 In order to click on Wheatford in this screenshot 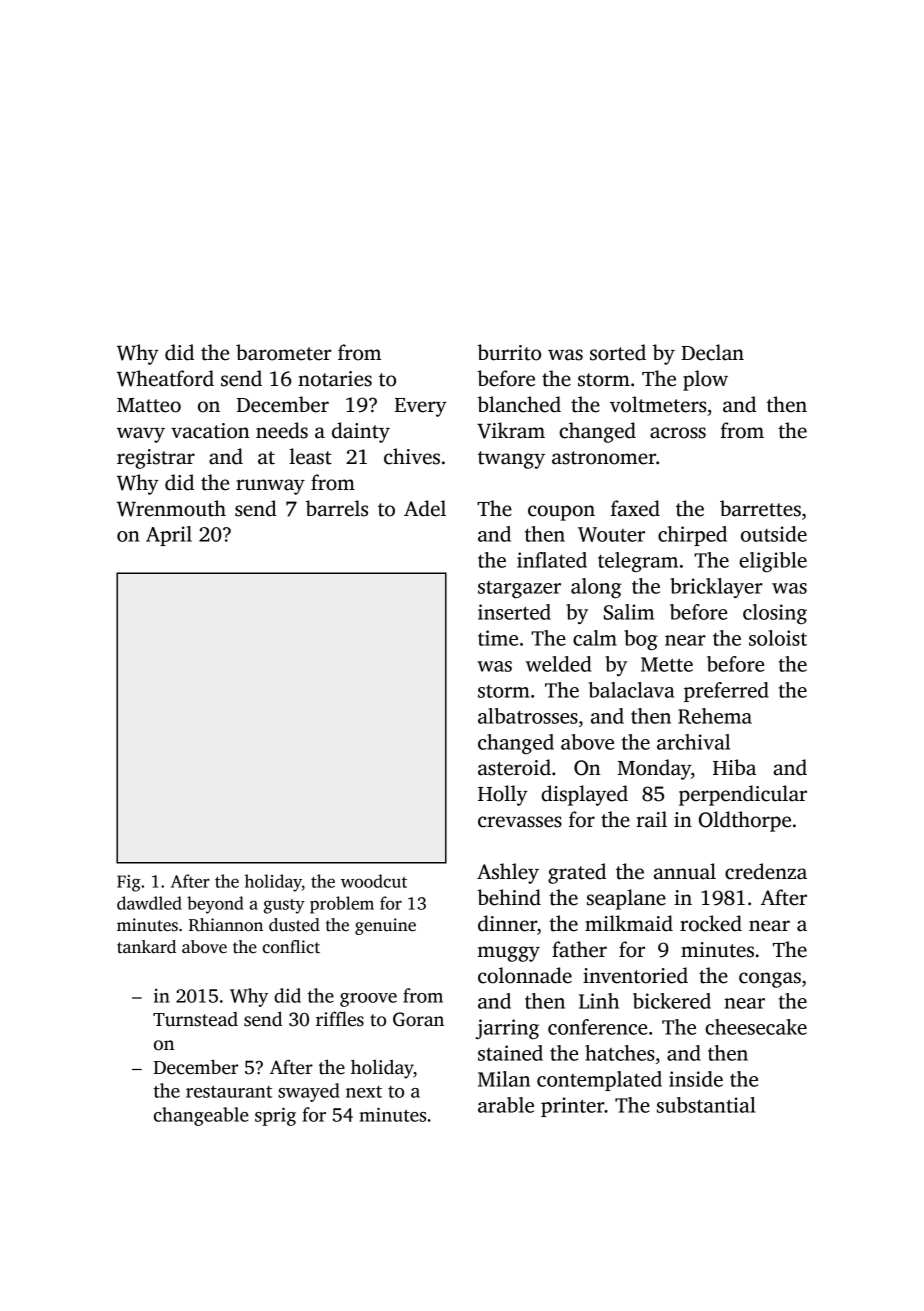, I will do `click(165, 378)`.
